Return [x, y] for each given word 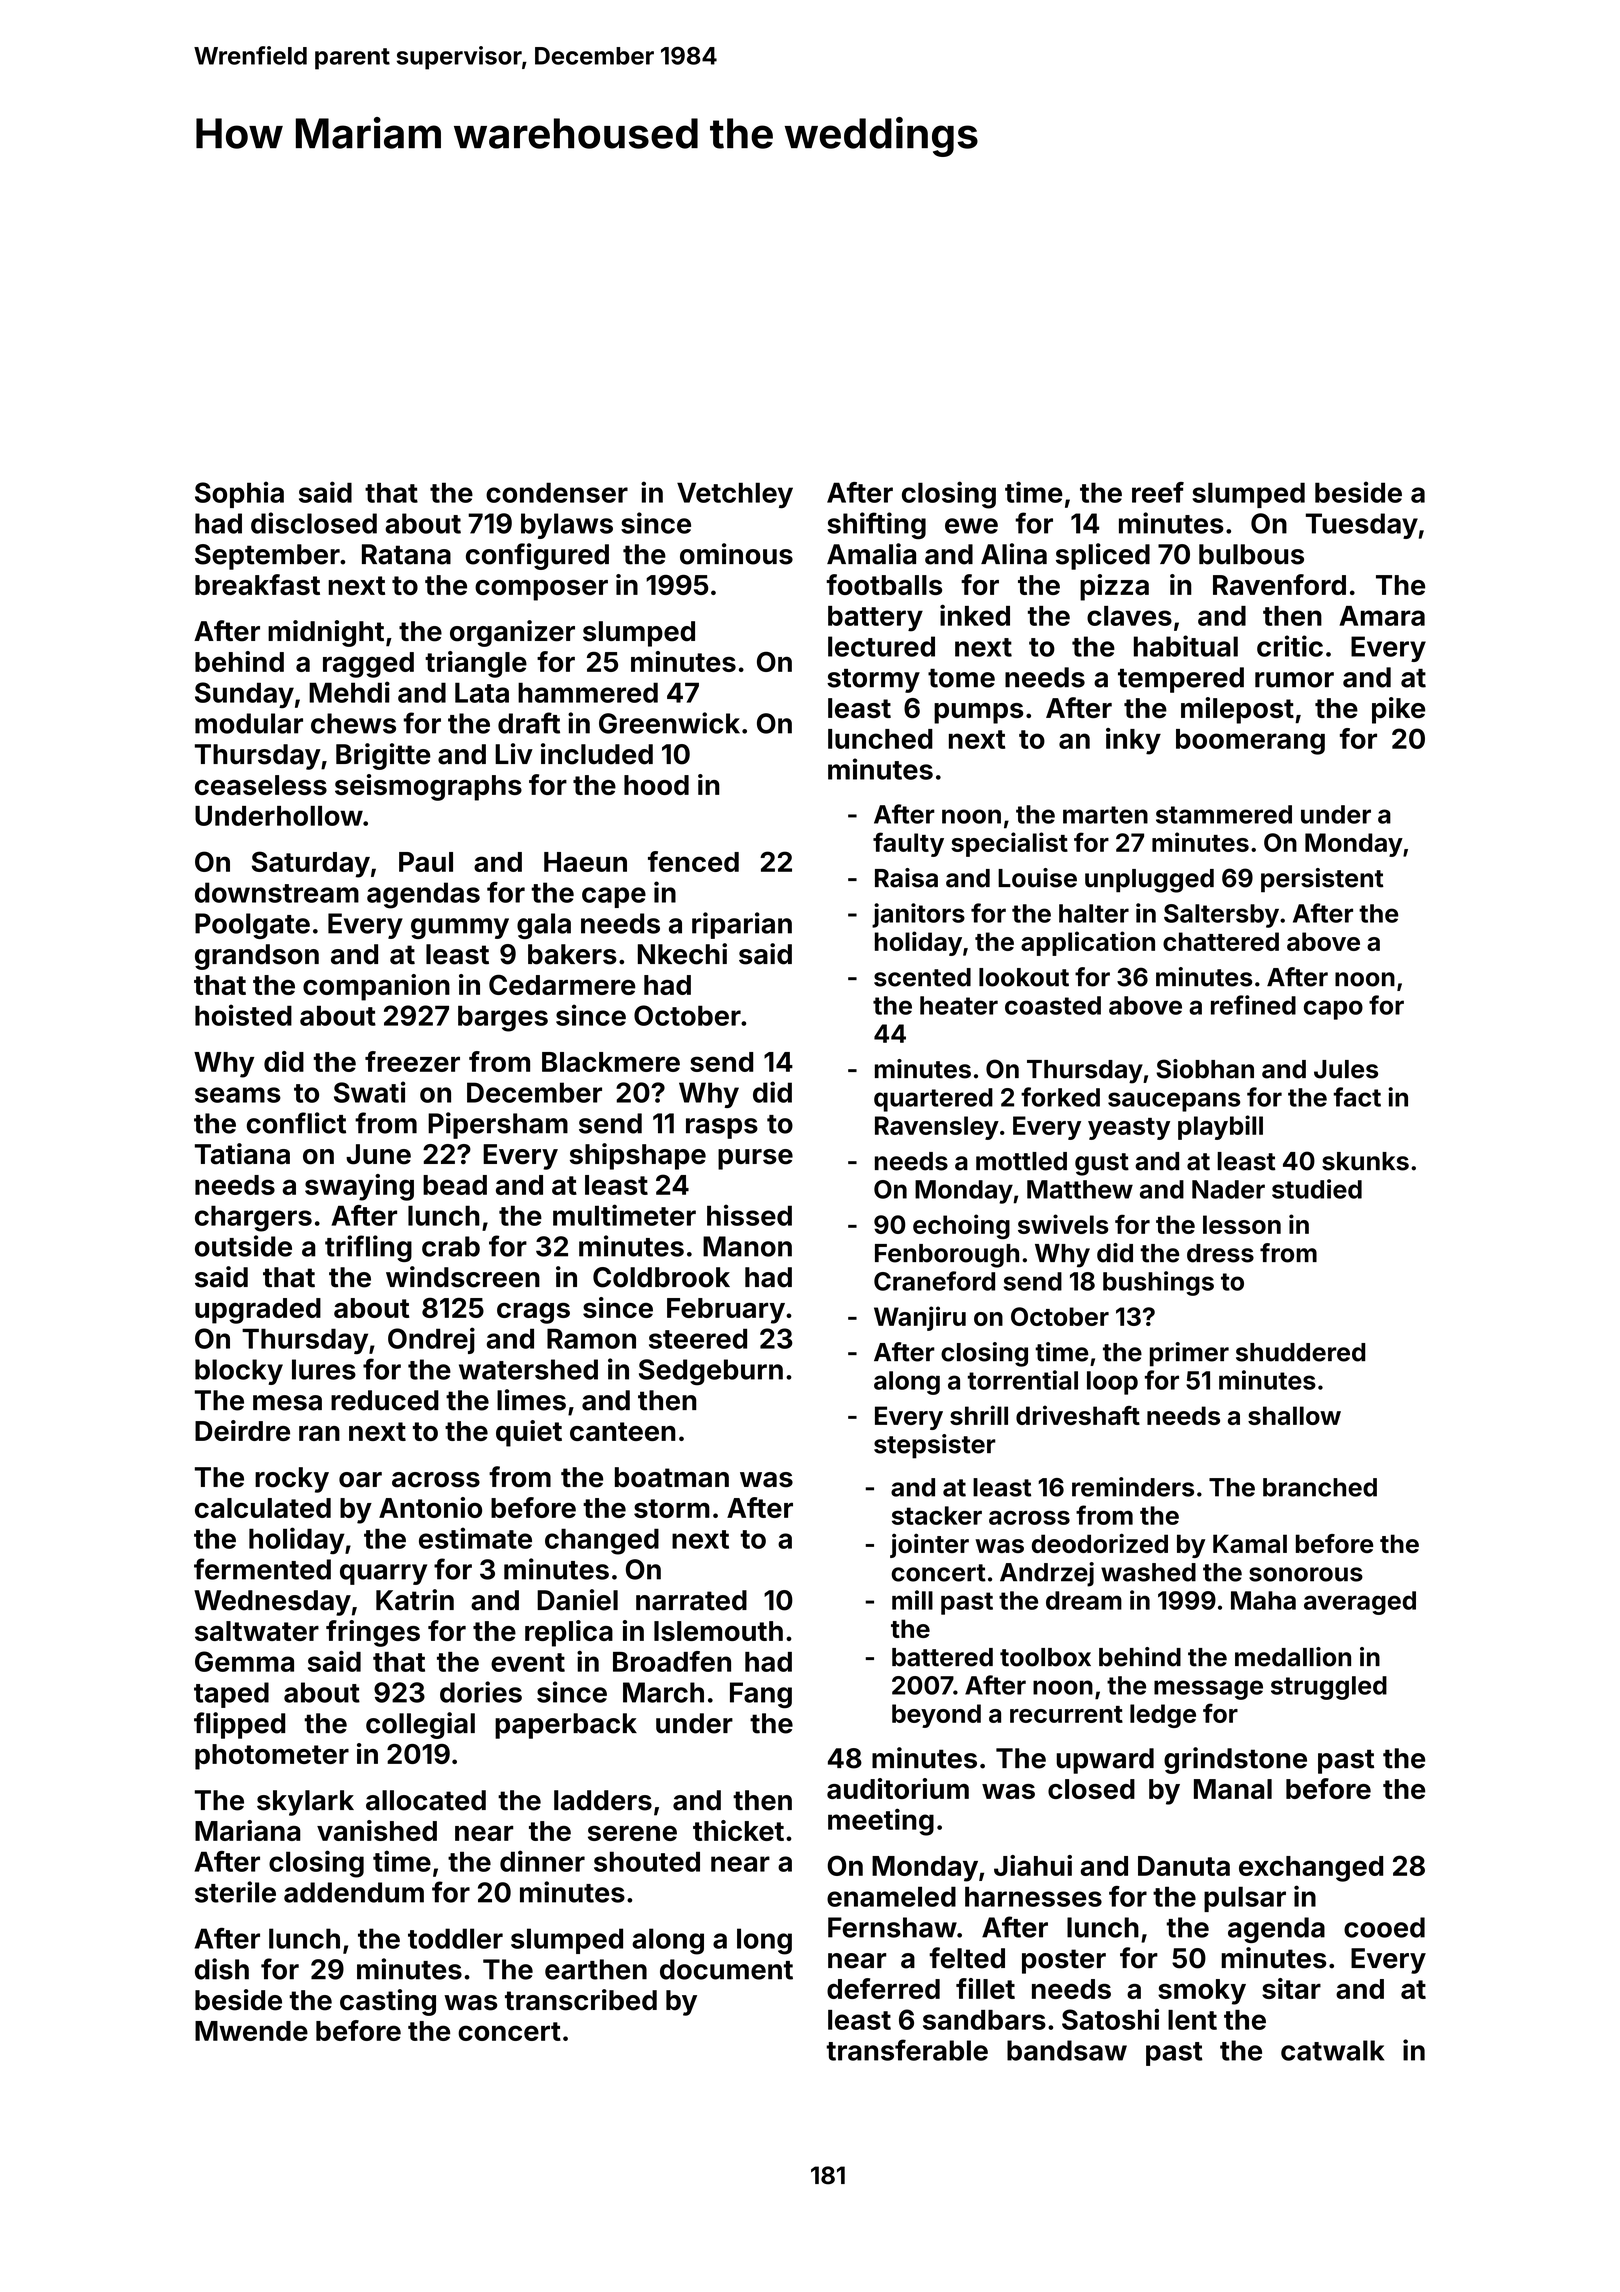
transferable [907, 2050]
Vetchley [735, 495]
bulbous [1251, 554]
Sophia [239, 494]
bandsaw [1067, 2050]
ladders [603, 1800]
